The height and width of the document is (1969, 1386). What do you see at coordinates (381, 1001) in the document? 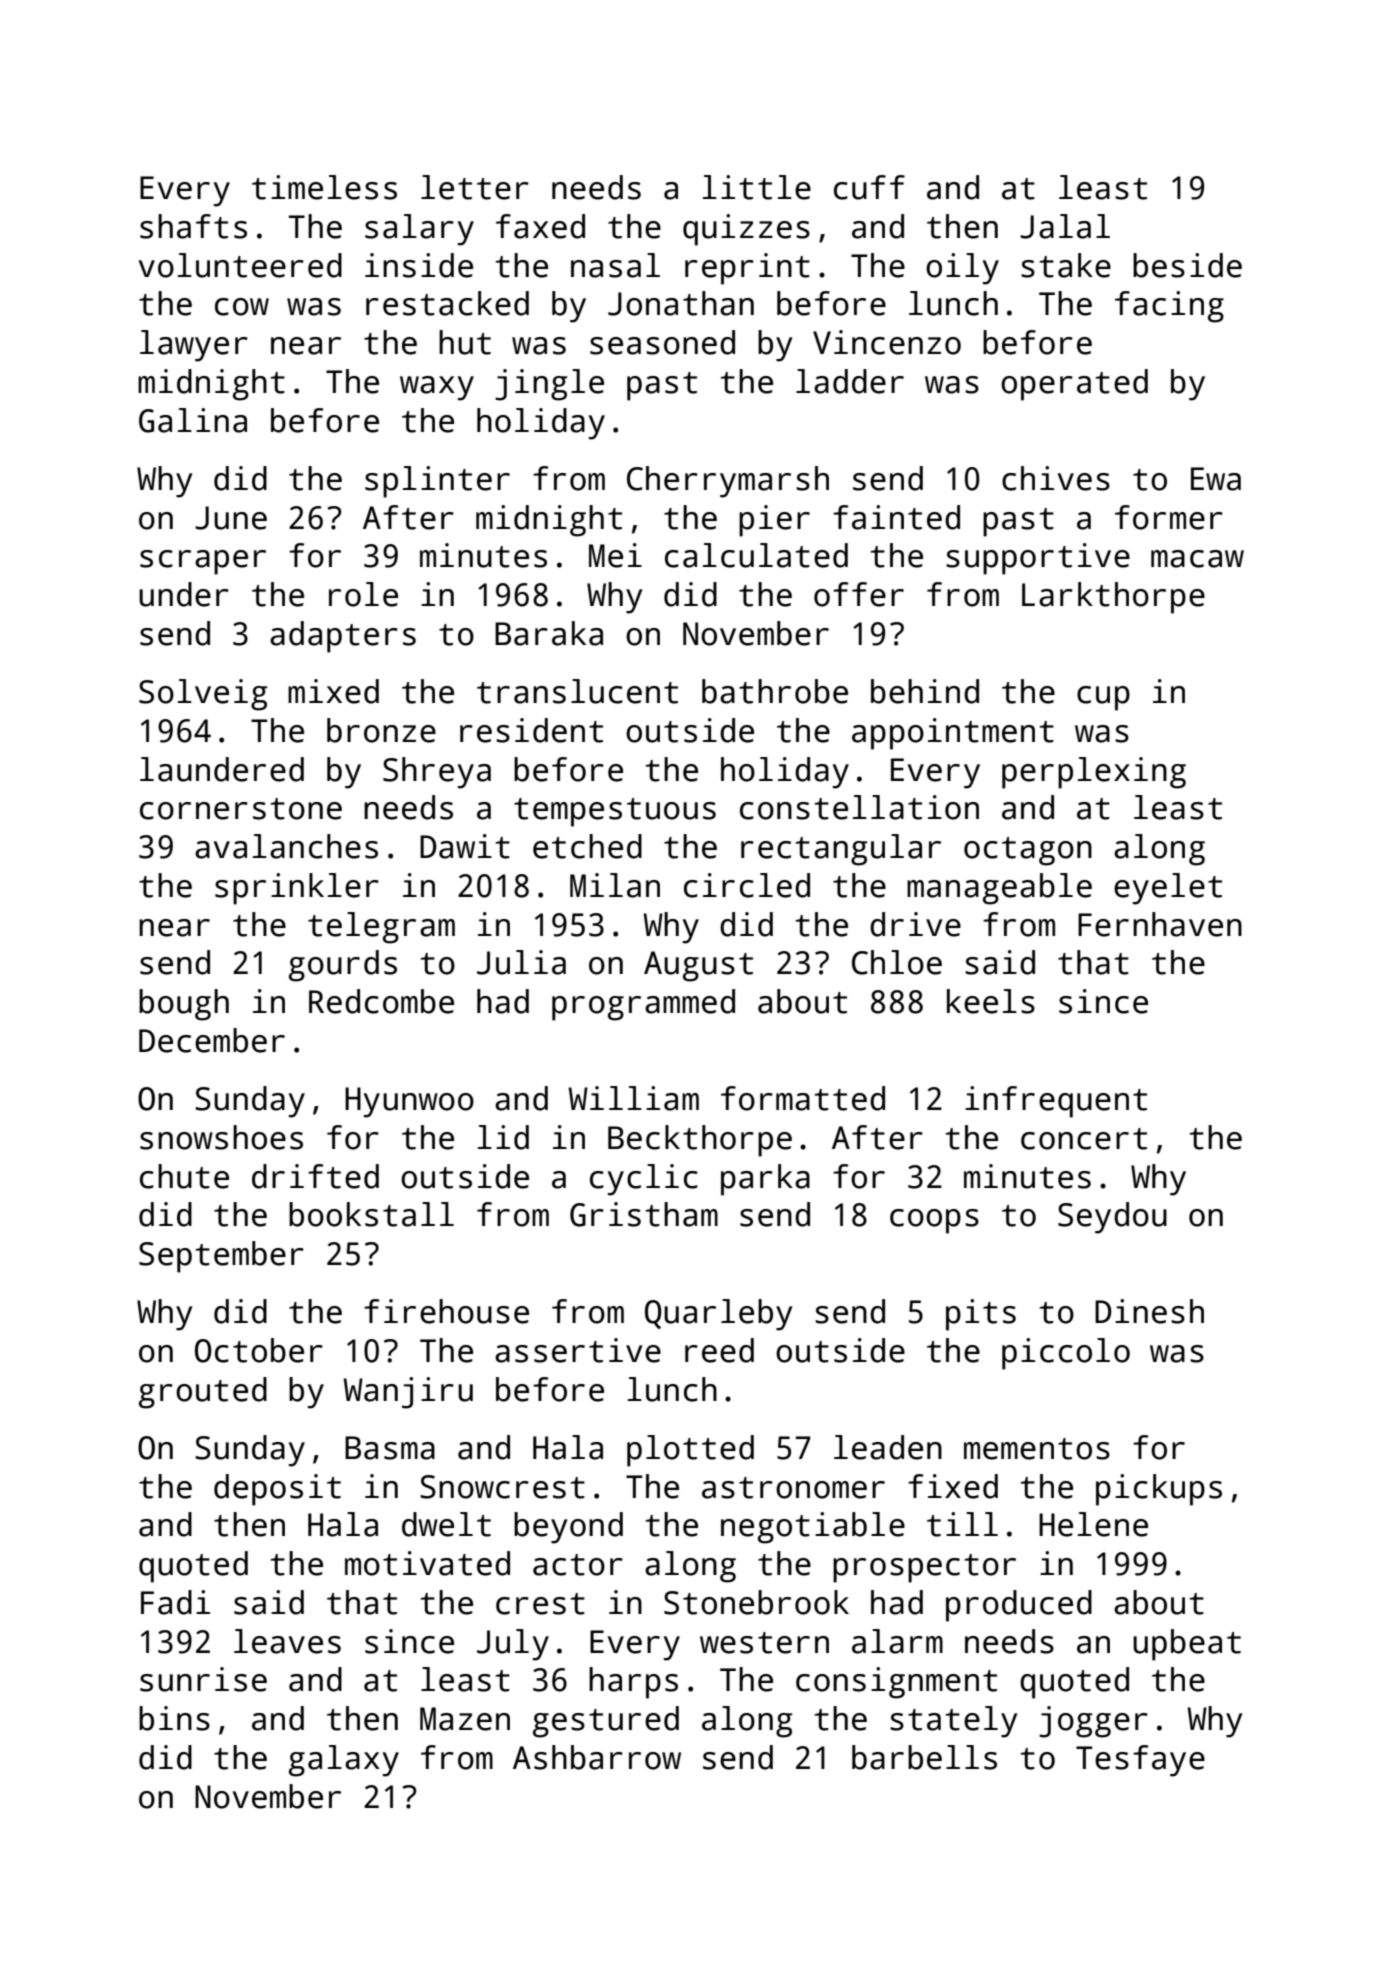
I see `Redcombe` at bounding box center [381, 1001].
